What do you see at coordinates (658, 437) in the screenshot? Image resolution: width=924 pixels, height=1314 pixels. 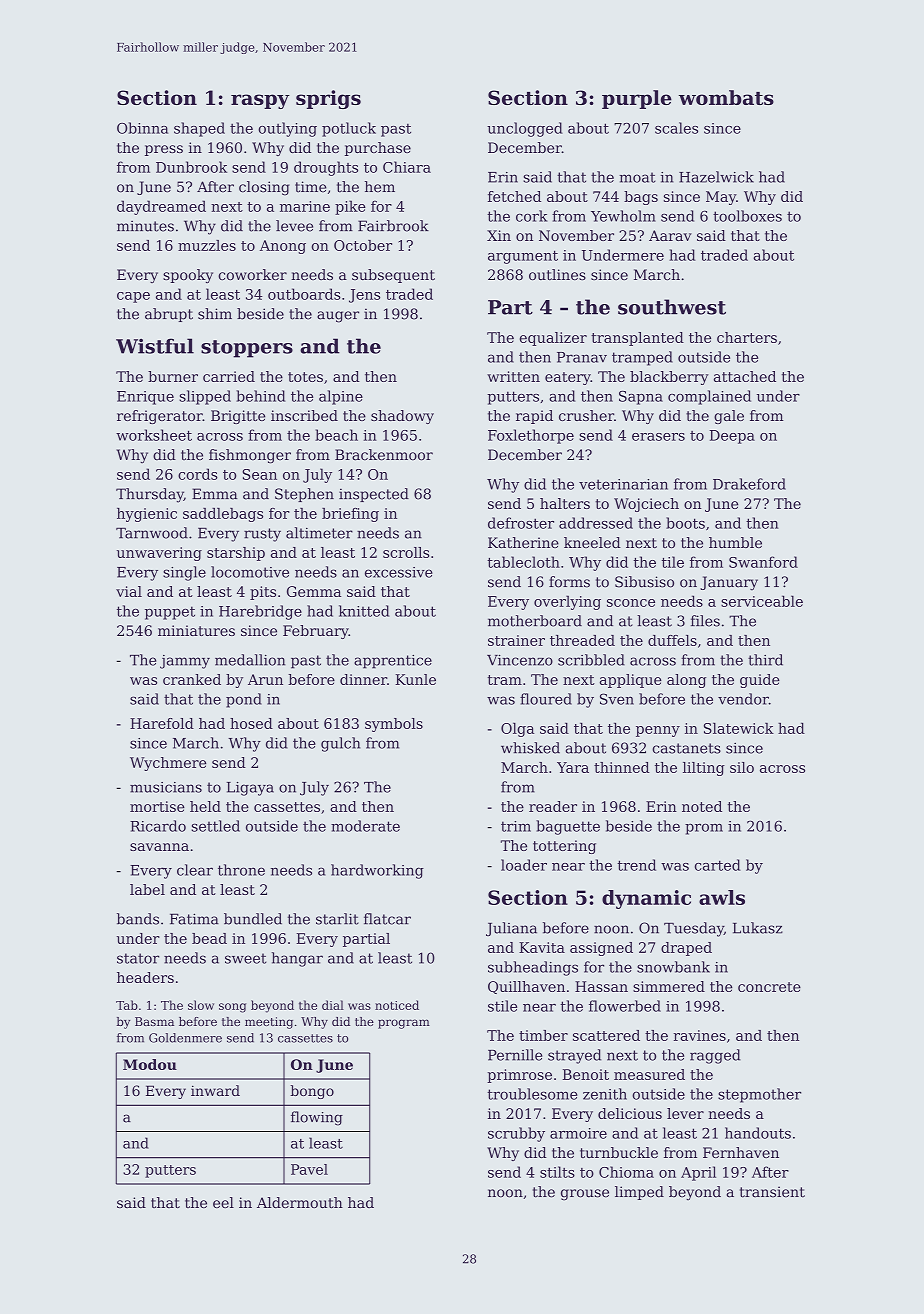 I see `erasers` at bounding box center [658, 437].
